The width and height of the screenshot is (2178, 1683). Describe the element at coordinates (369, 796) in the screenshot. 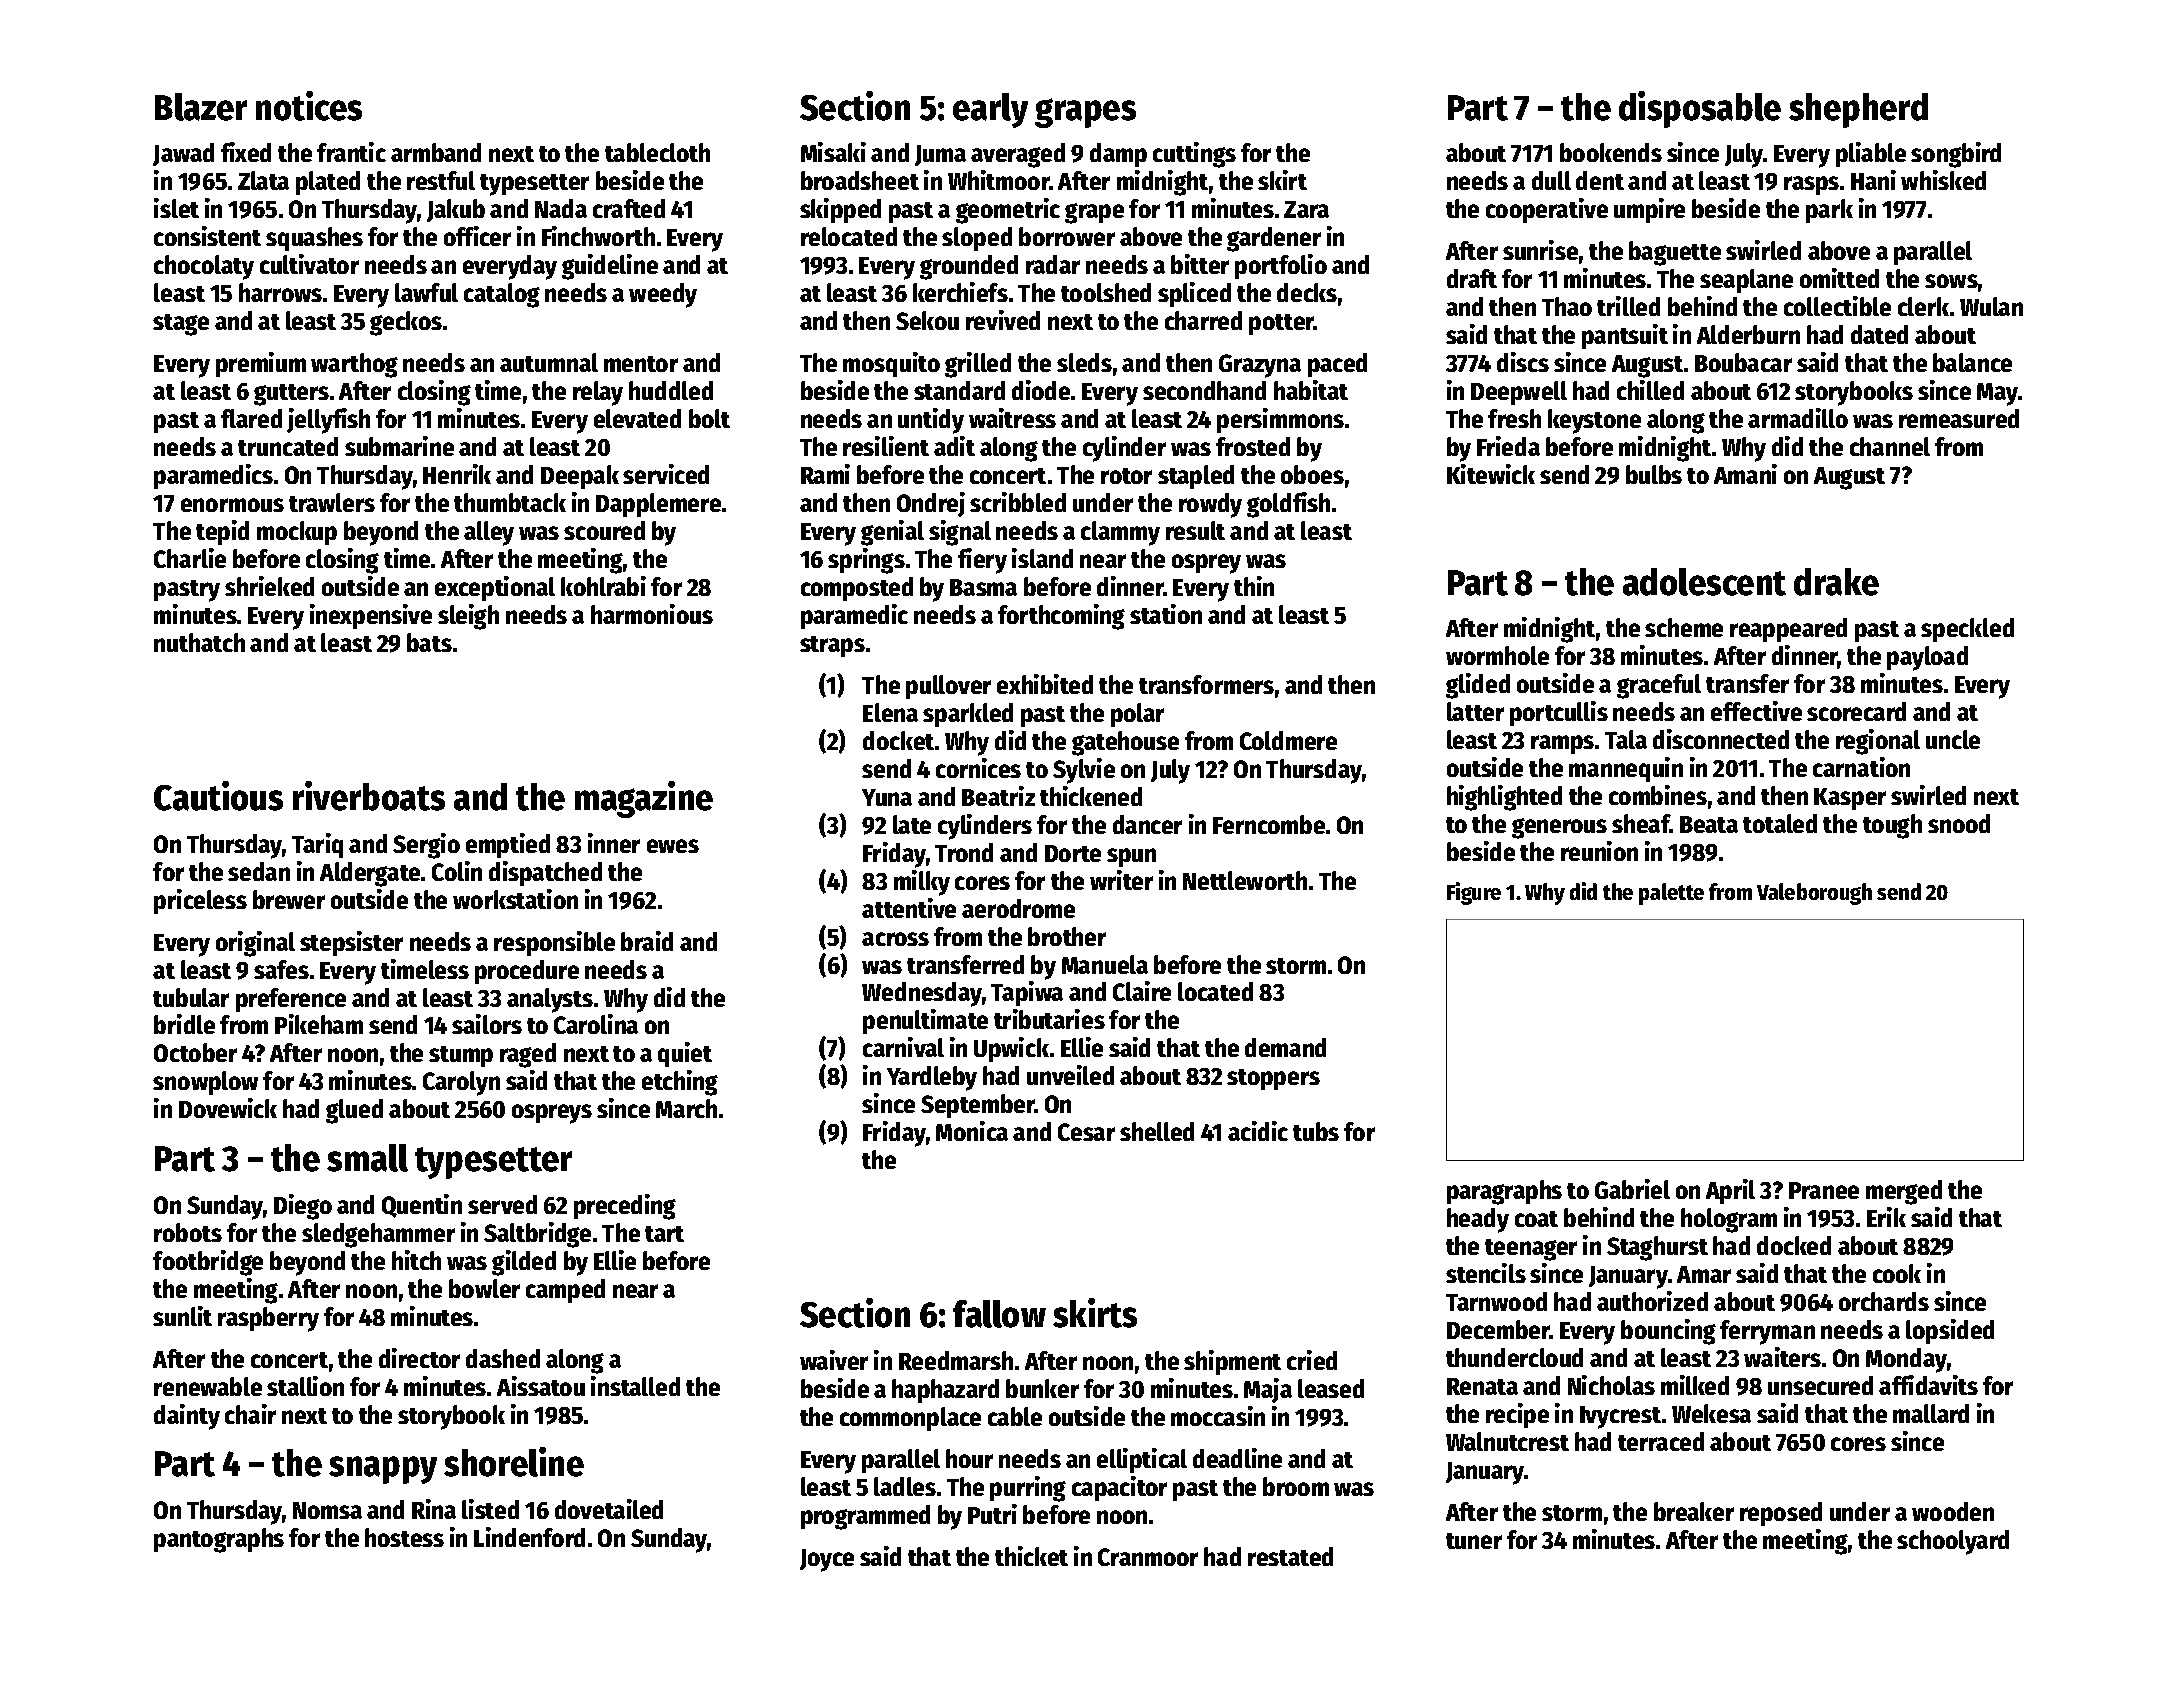

I see `riverboats` at that location.
